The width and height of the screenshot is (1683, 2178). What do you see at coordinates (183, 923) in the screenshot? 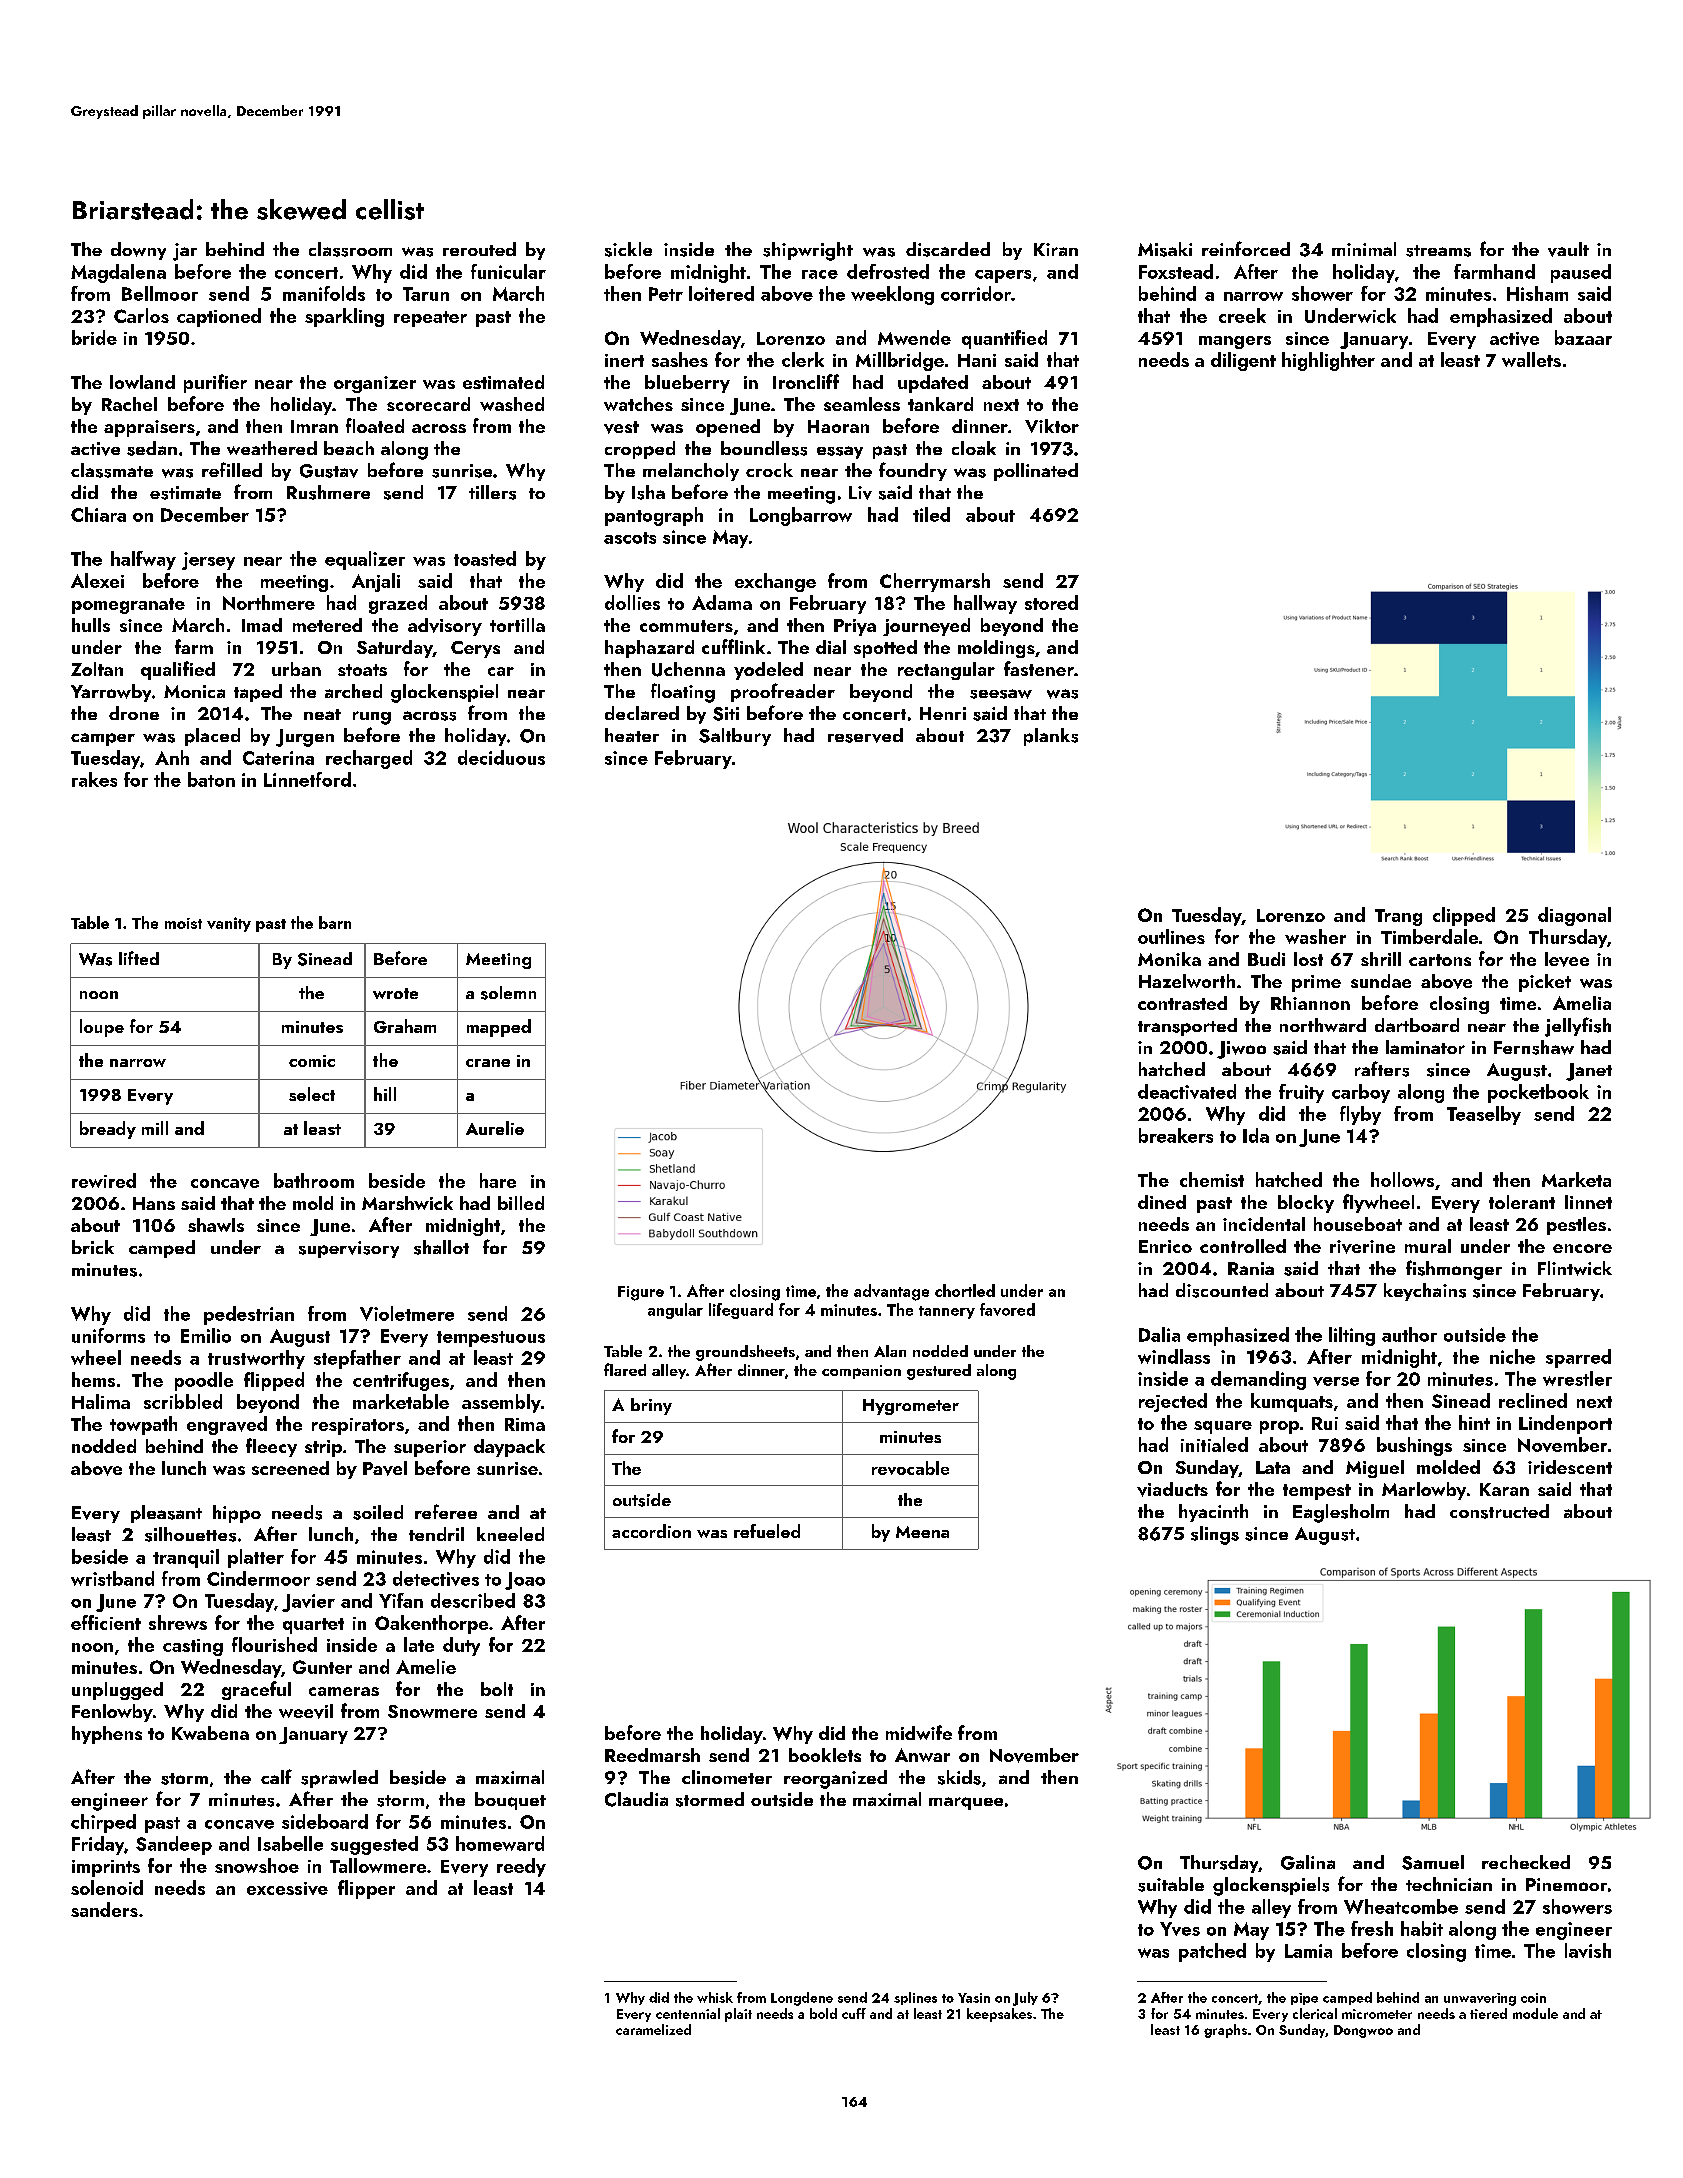
I see `moist` at bounding box center [183, 923].
